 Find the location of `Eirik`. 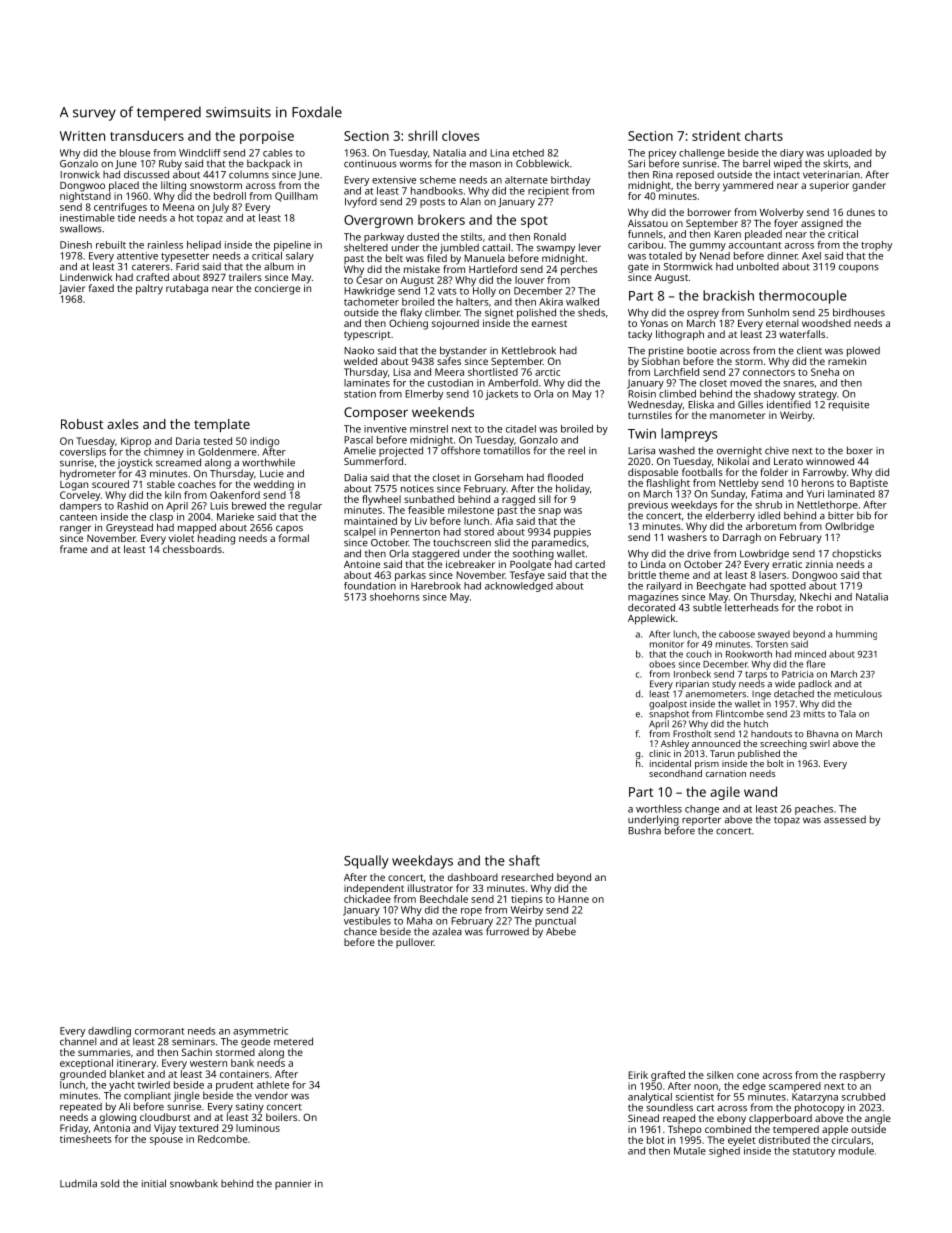

Eirik is located at coordinates (638, 1075).
